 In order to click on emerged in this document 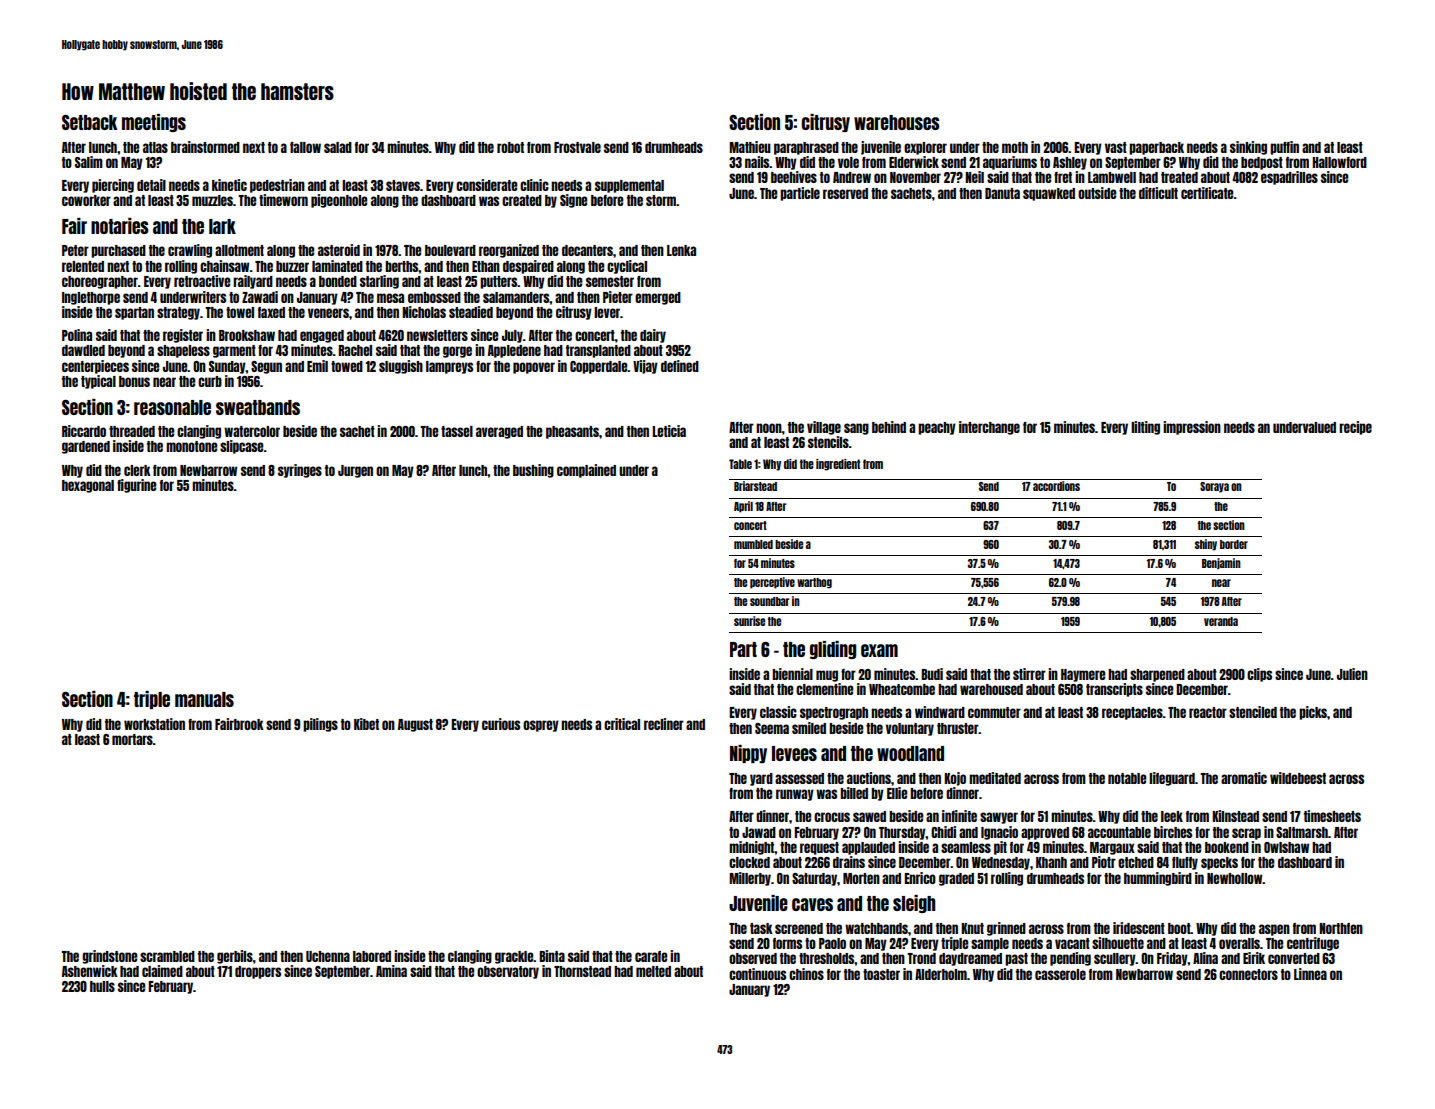, I will do `click(658, 298)`.
